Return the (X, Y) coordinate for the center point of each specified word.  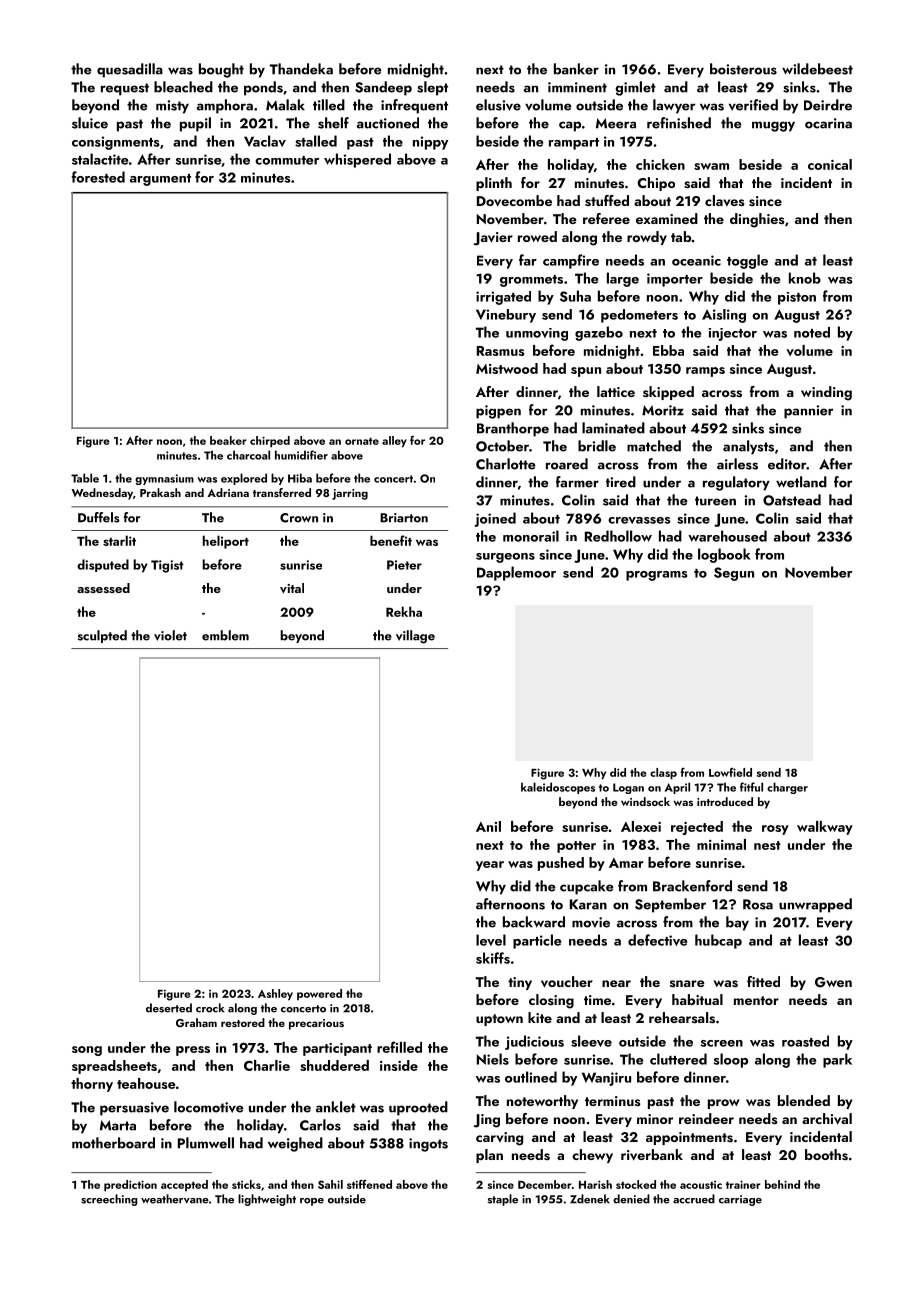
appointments (689, 1138)
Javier (493, 239)
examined (667, 218)
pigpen (498, 412)
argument (160, 180)
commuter (287, 160)
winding (826, 393)
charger (787, 788)
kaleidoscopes (558, 788)
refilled (399, 1047)
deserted (169, 1008)
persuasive (134, 1109)
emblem (225, 635)
